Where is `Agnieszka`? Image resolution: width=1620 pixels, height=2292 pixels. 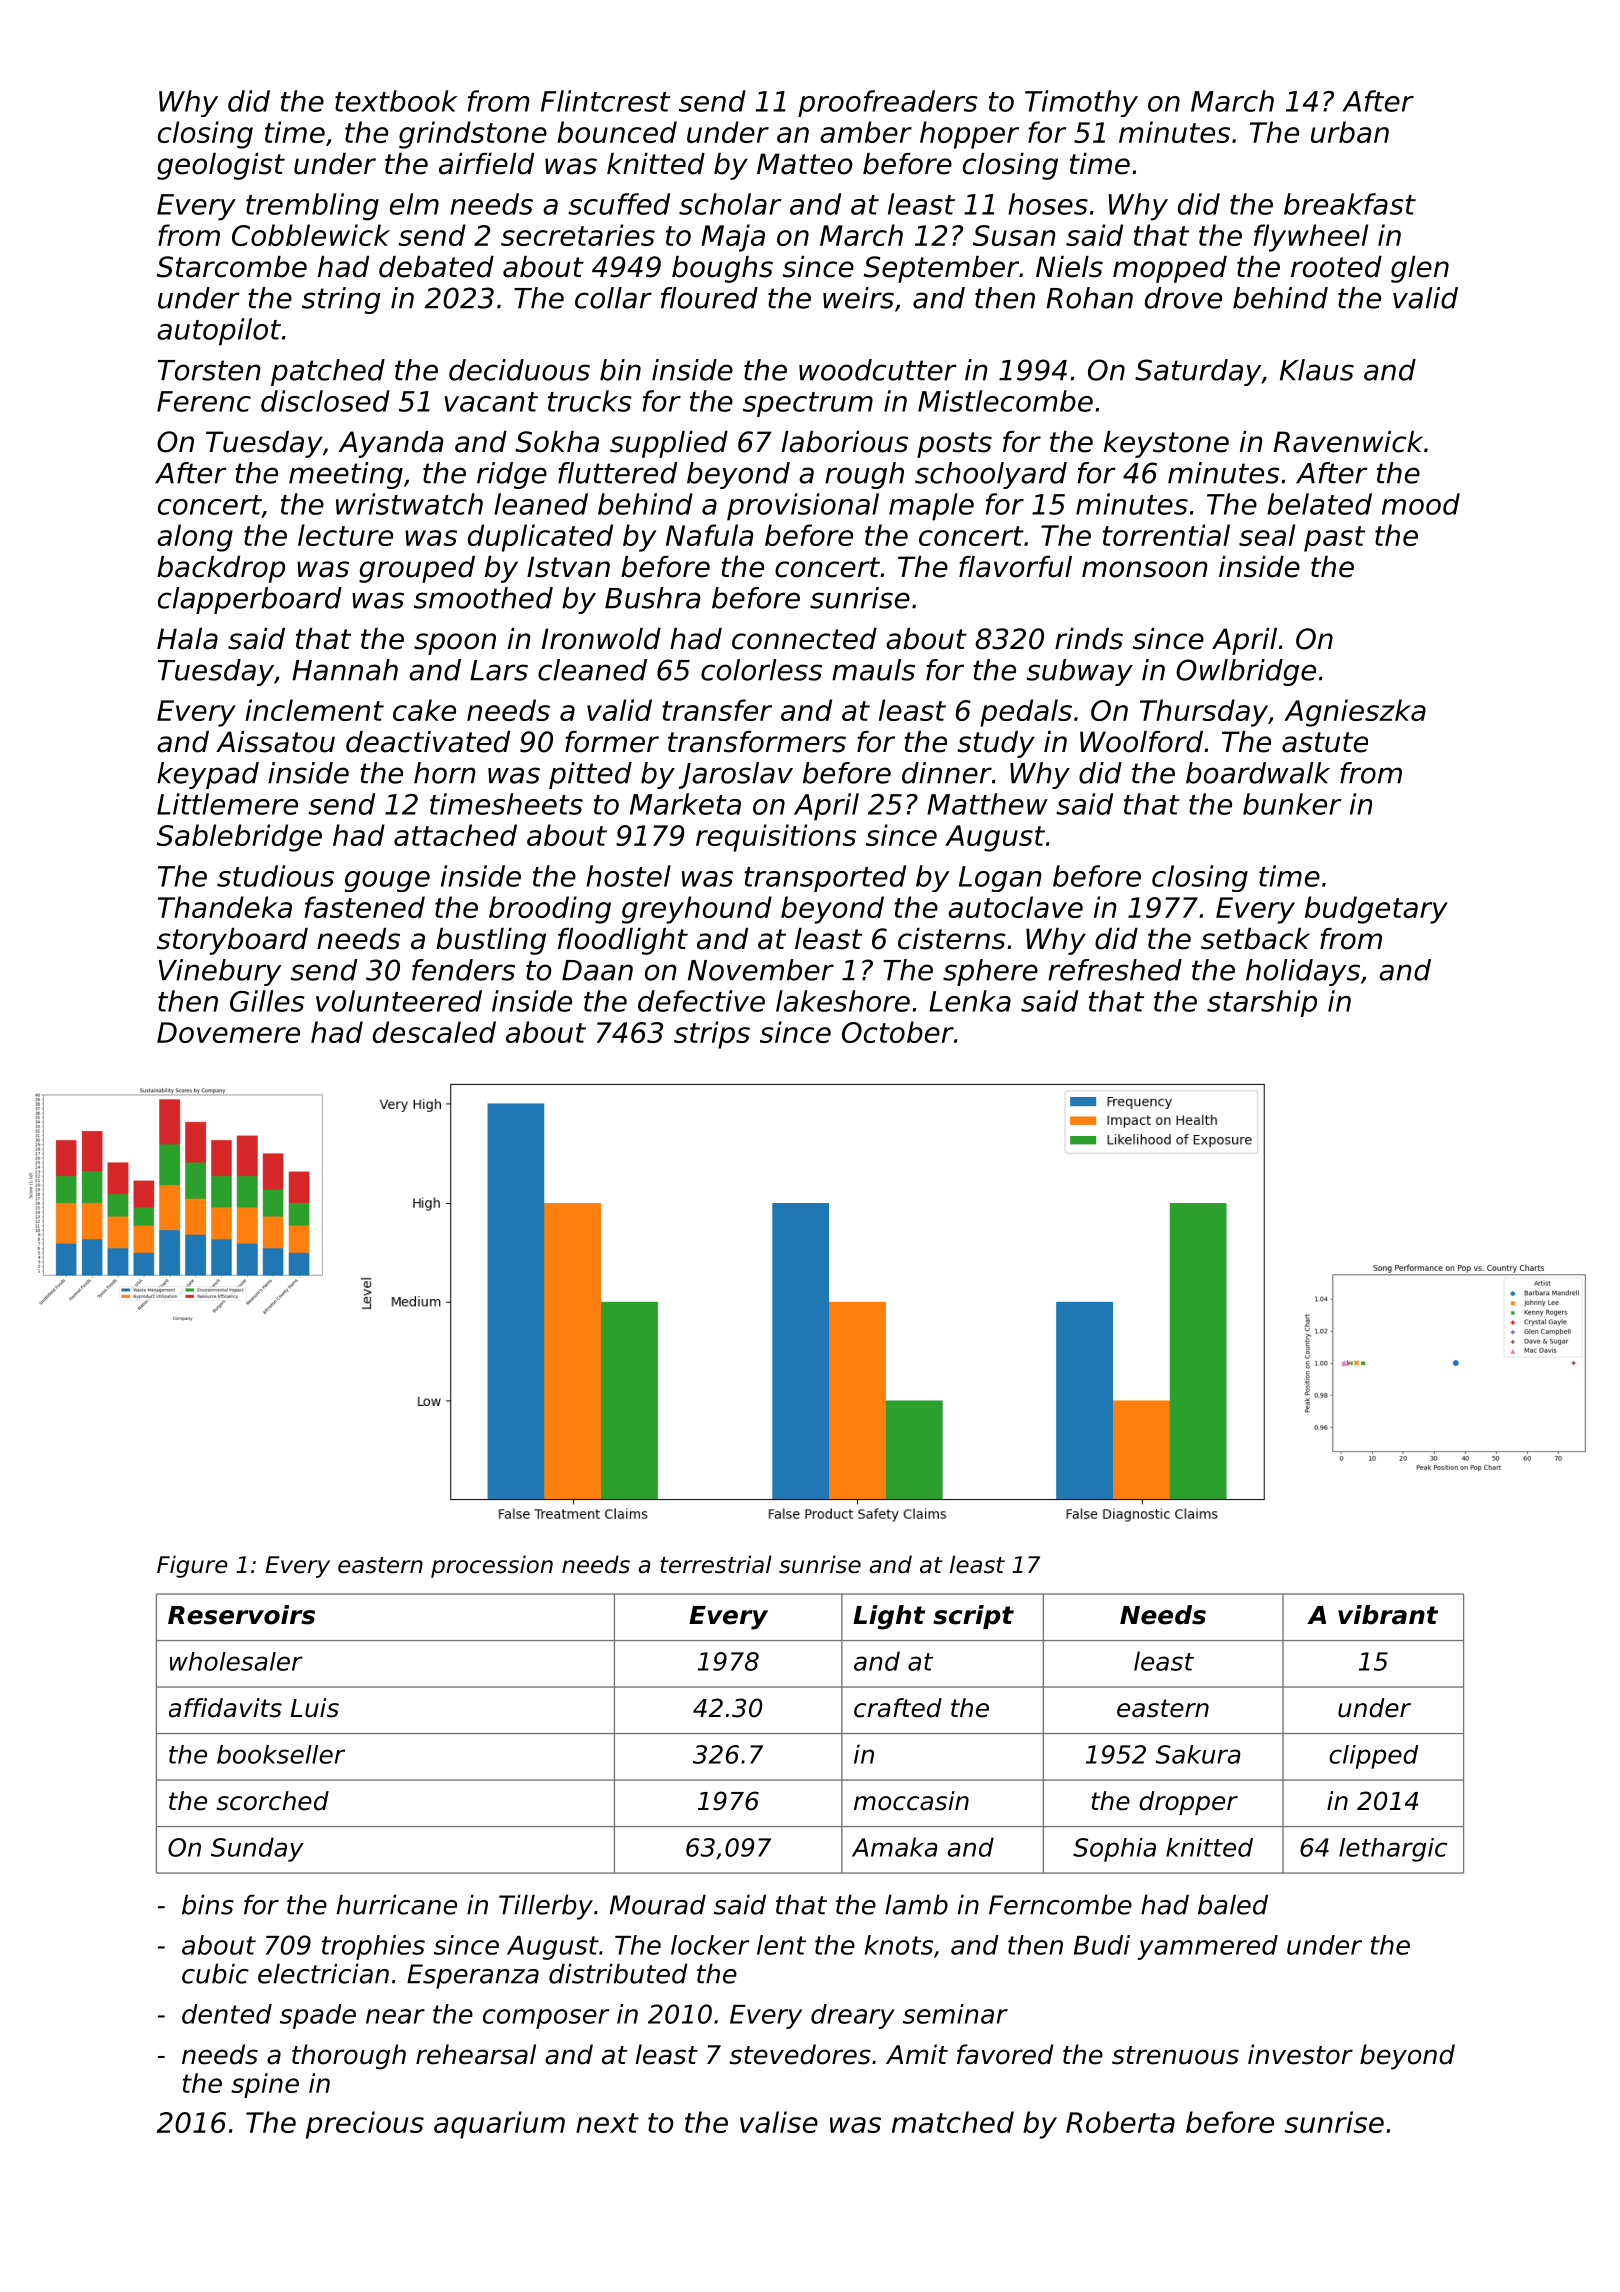 Agnieszka is located at coordinates (1355, 713).
